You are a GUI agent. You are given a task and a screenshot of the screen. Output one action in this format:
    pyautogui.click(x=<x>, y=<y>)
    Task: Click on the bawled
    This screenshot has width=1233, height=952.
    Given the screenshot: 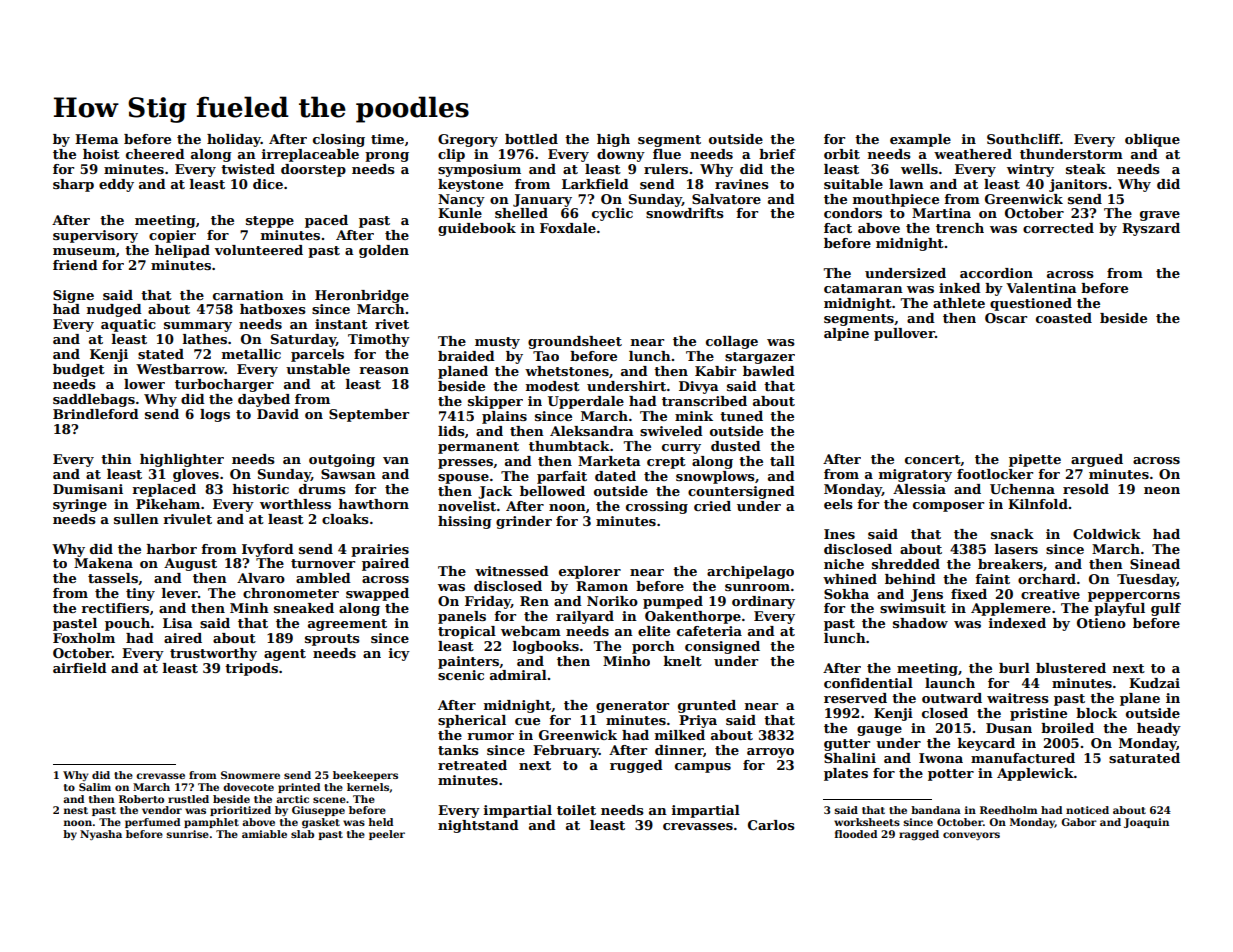 What is the action you would take?
    pyautogui.click(x=769, y=371)
